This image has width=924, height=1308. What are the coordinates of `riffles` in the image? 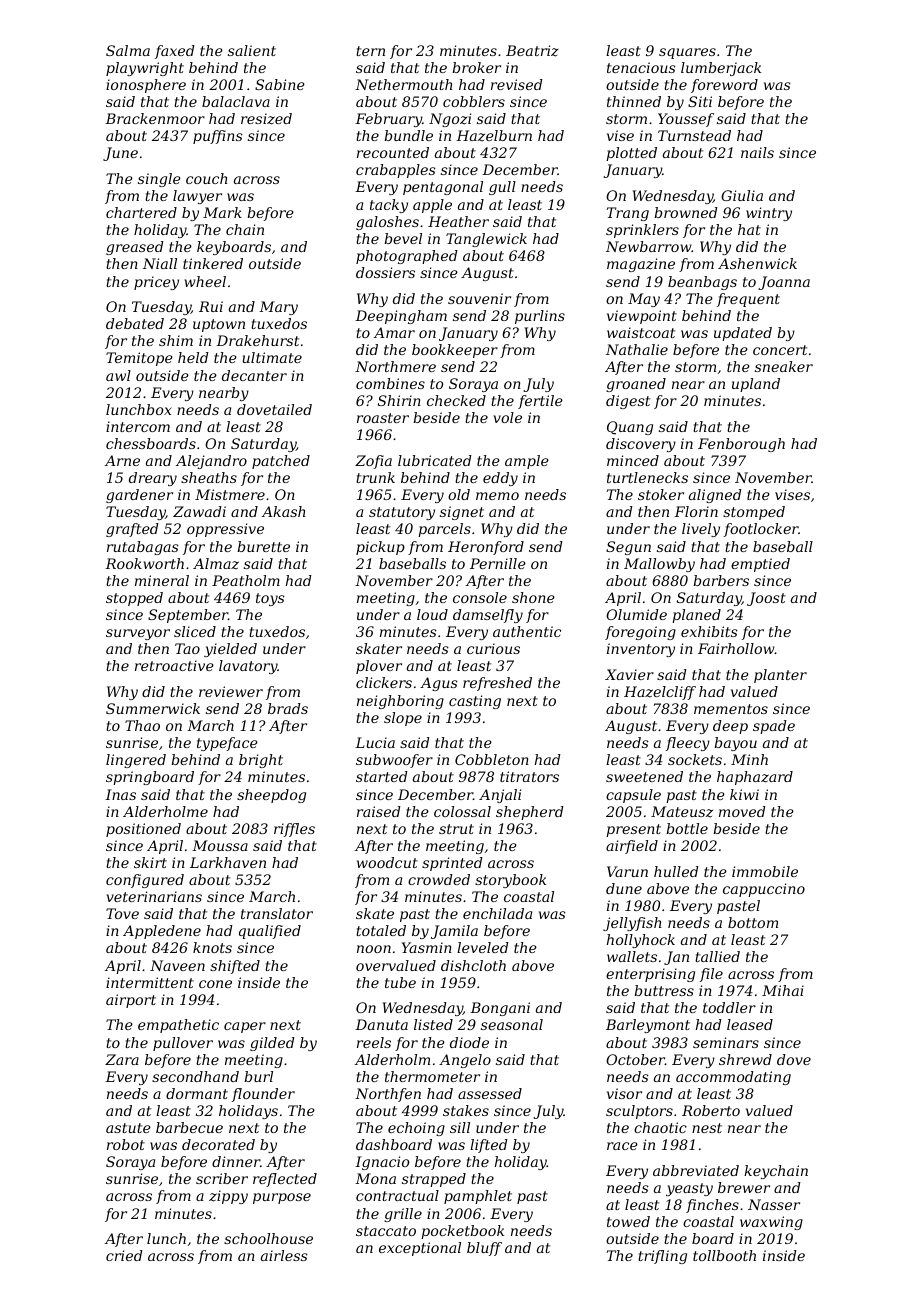 It's located at (294, 830).
